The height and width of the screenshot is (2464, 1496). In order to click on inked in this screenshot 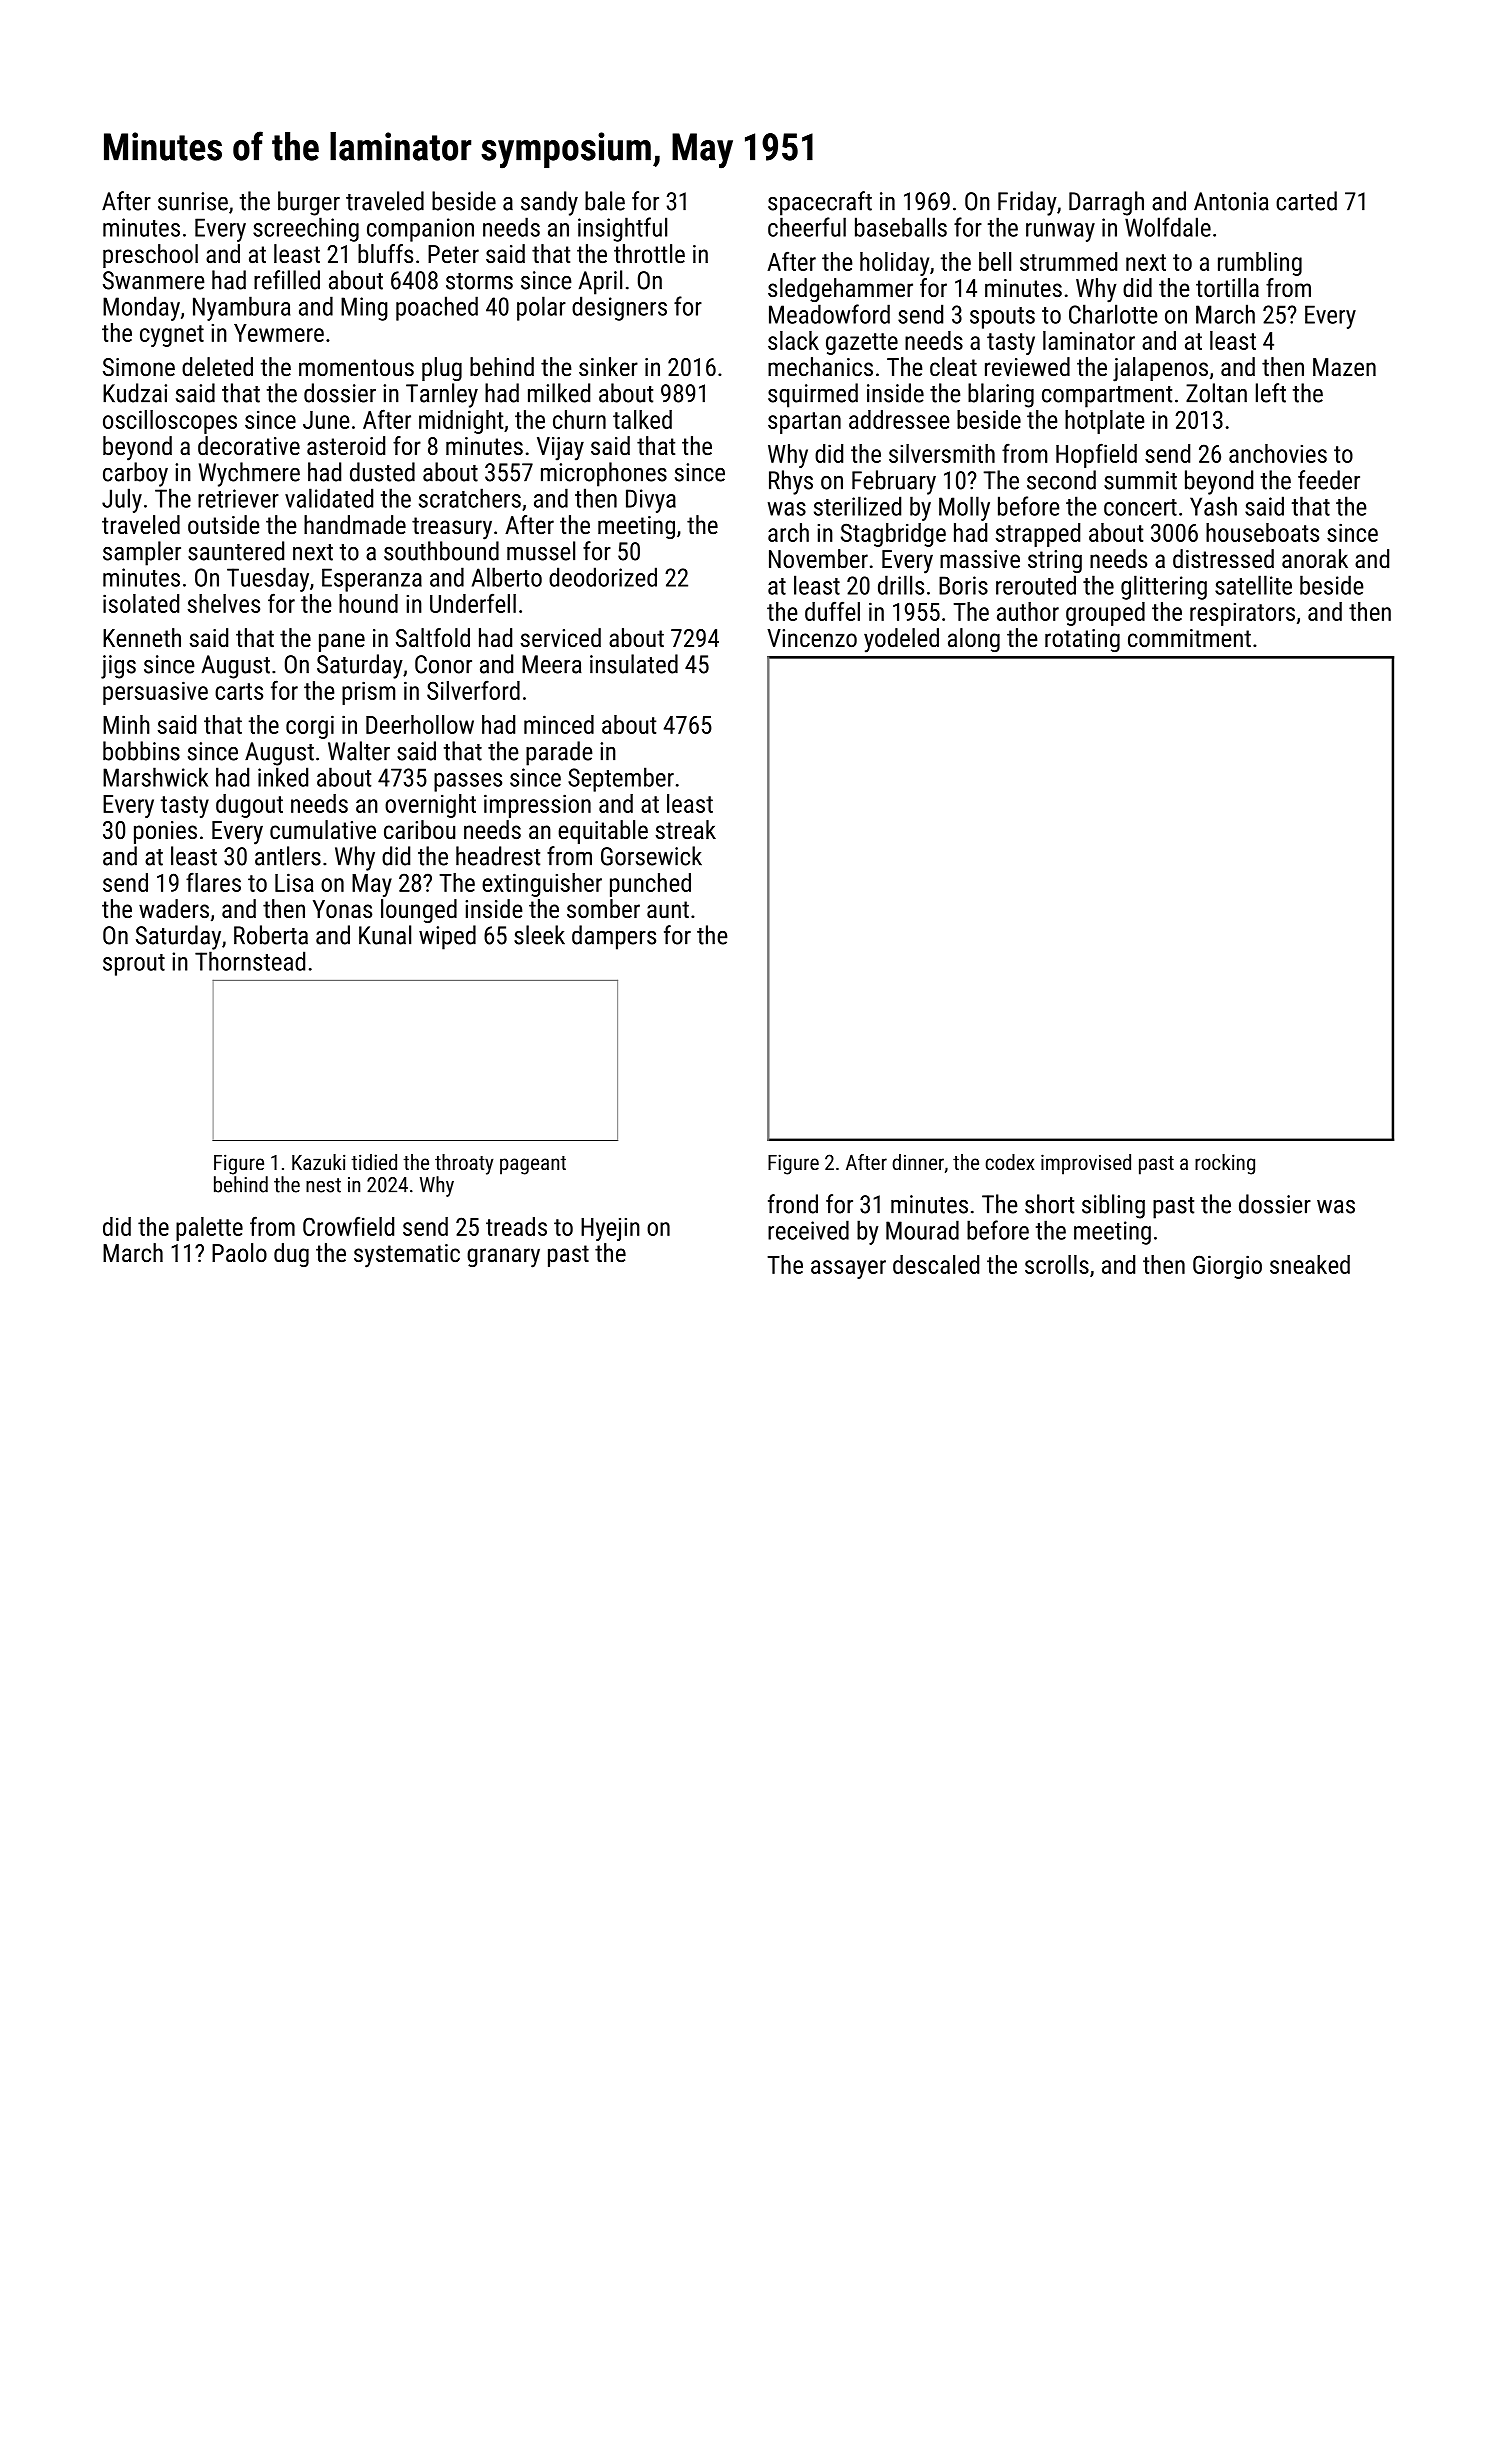, I will do `click(283, 777)`.
